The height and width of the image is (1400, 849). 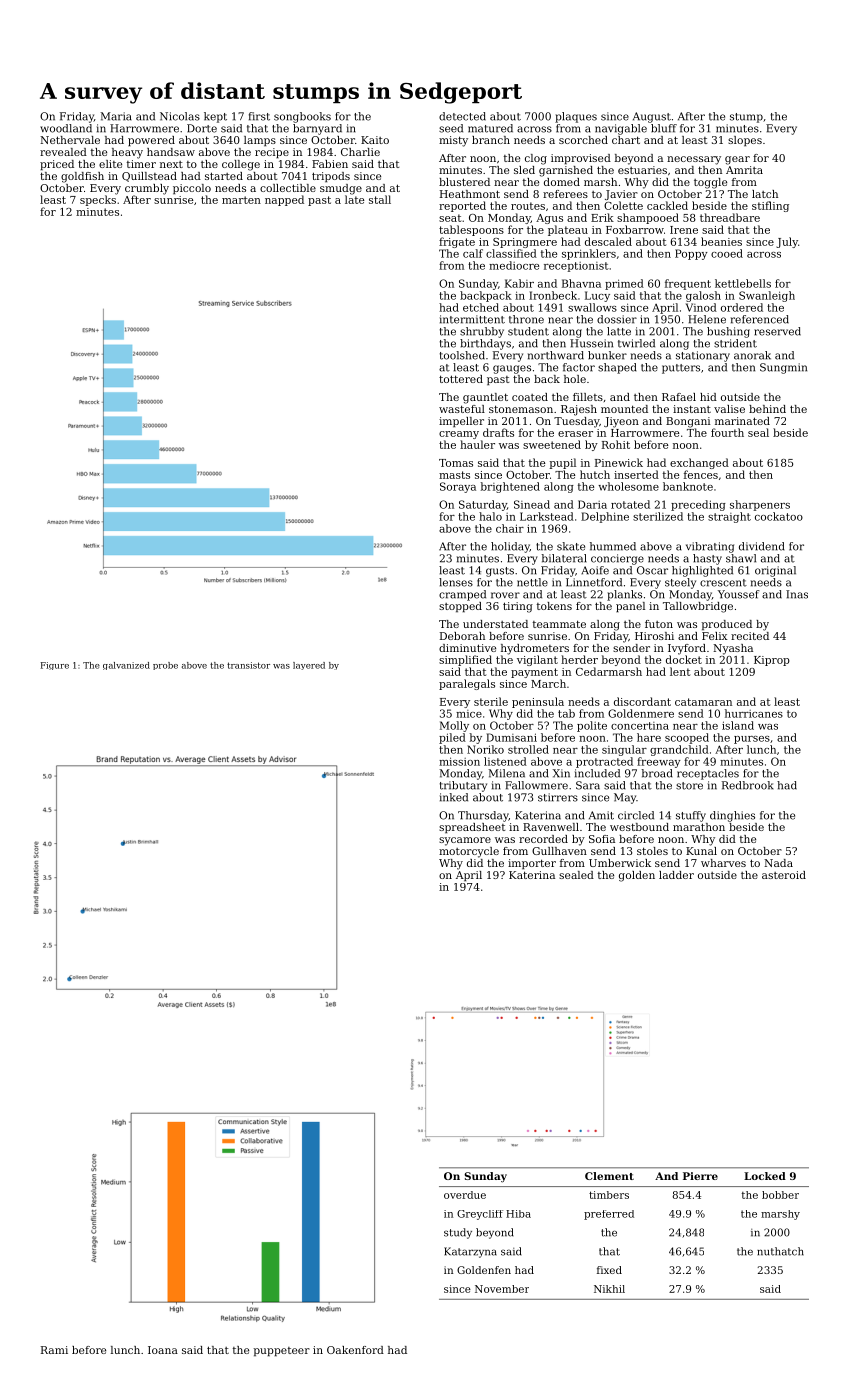 I want to click on motorcycle, so click(x=469, y=852).
